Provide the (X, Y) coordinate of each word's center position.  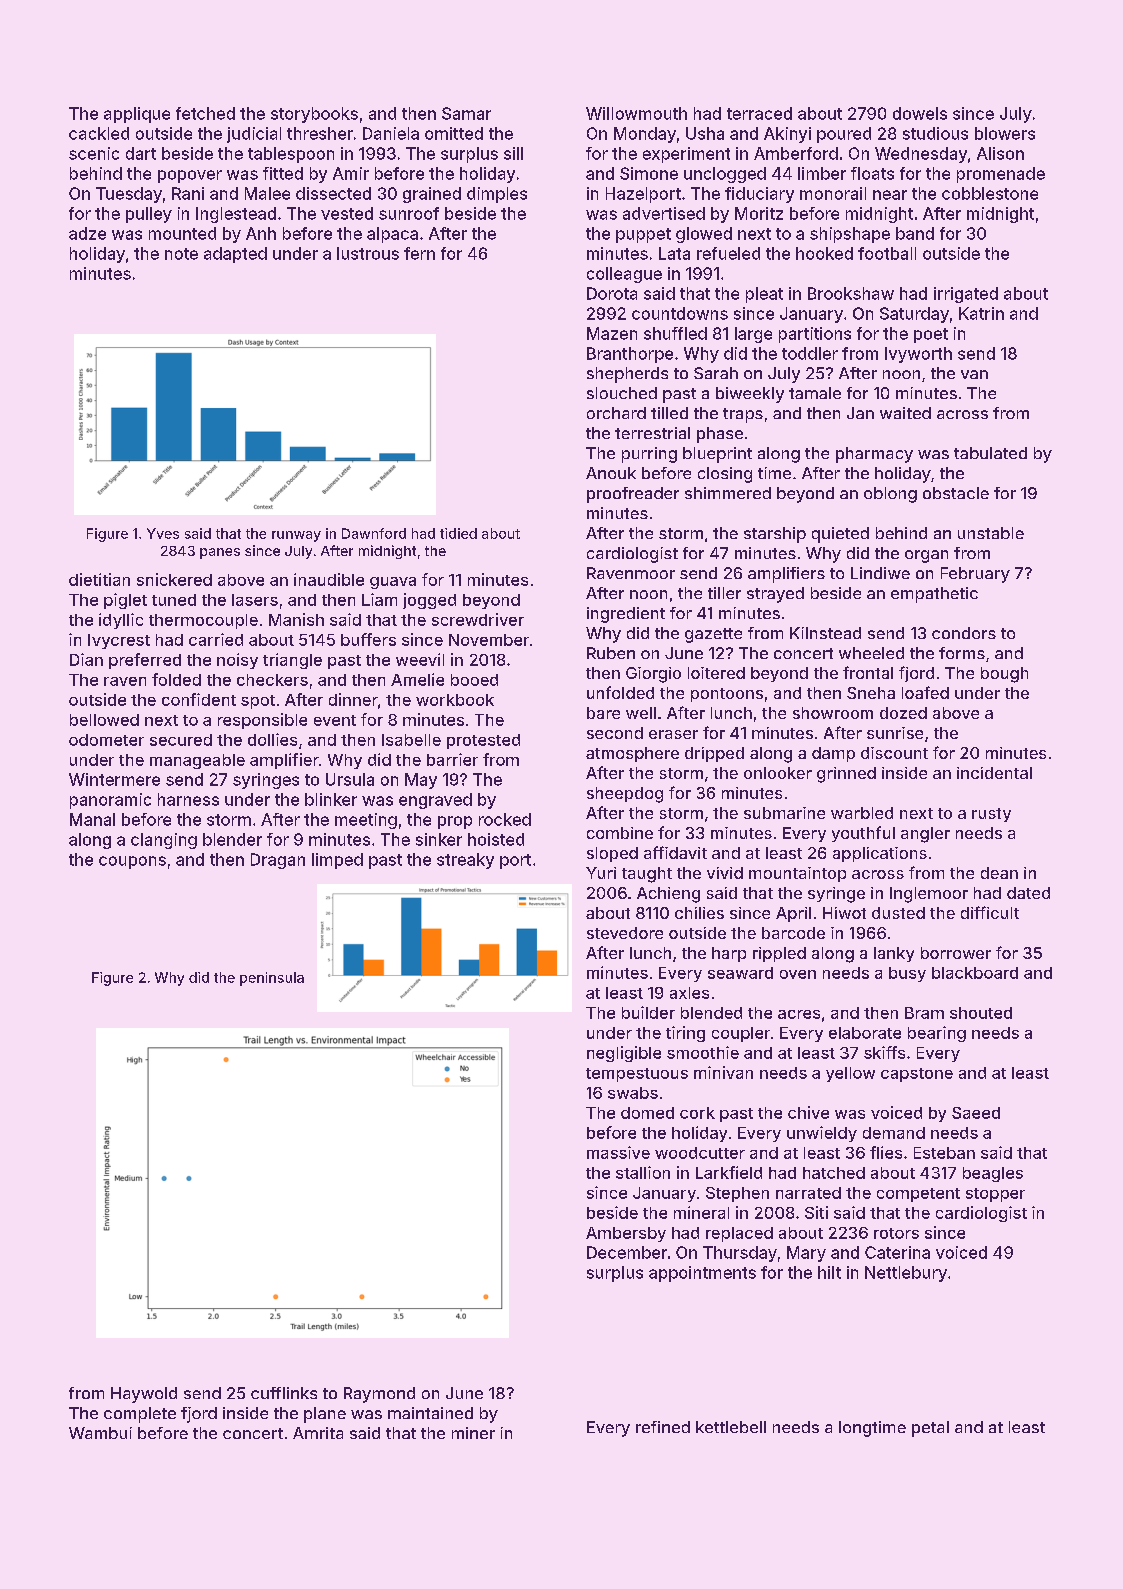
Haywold (144, 1395)
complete (140, 1415)
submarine (784, 813)
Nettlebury (906, 1274)
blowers (1005, 133)
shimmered (728, 493)
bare (603, 713)
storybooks (314, 115)
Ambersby (626, 1234)
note (181, 254)
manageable (197, 761)
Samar (466, 113)
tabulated (990, 453)
